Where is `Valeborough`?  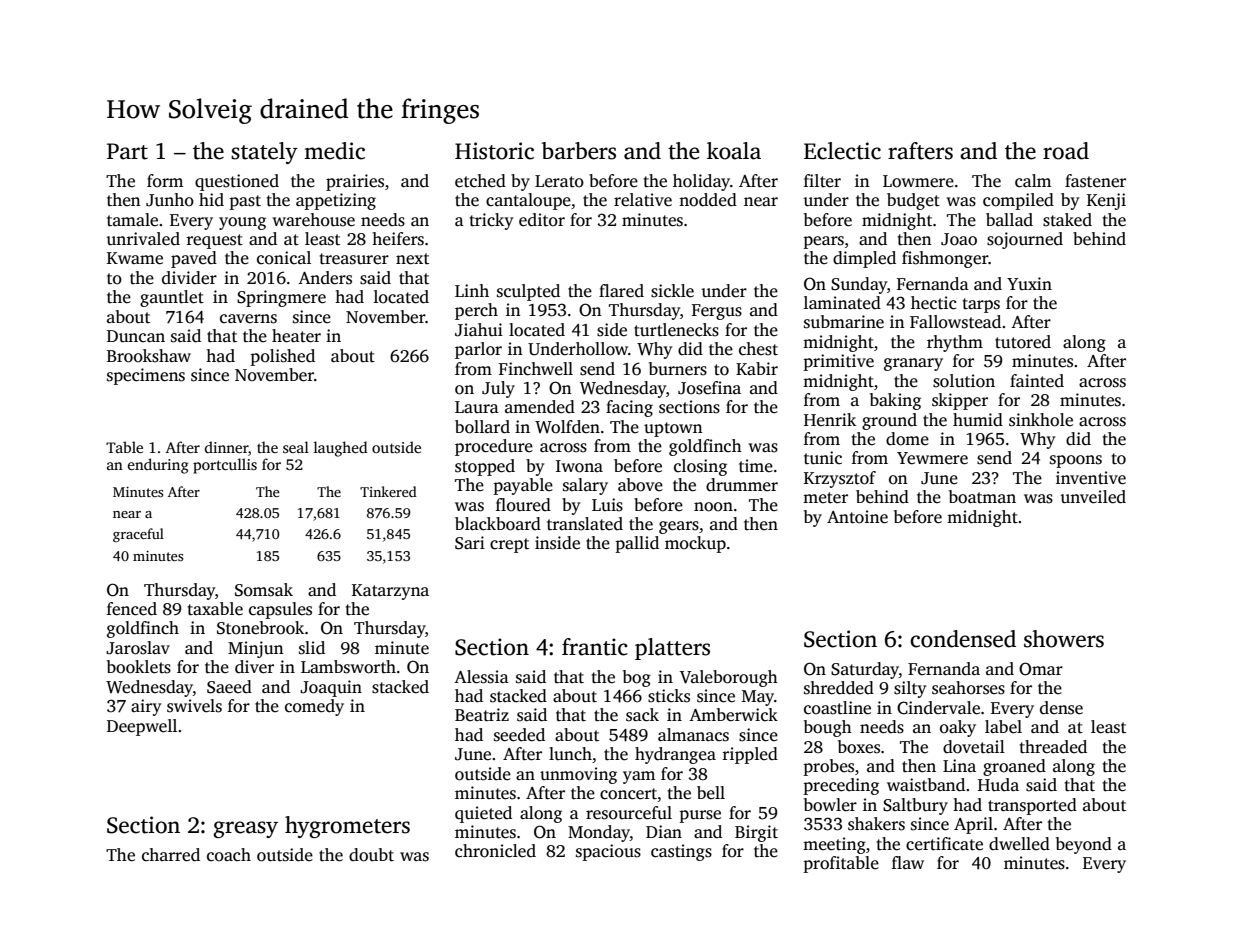 Valeborough is located at coordinates (729, 678).
